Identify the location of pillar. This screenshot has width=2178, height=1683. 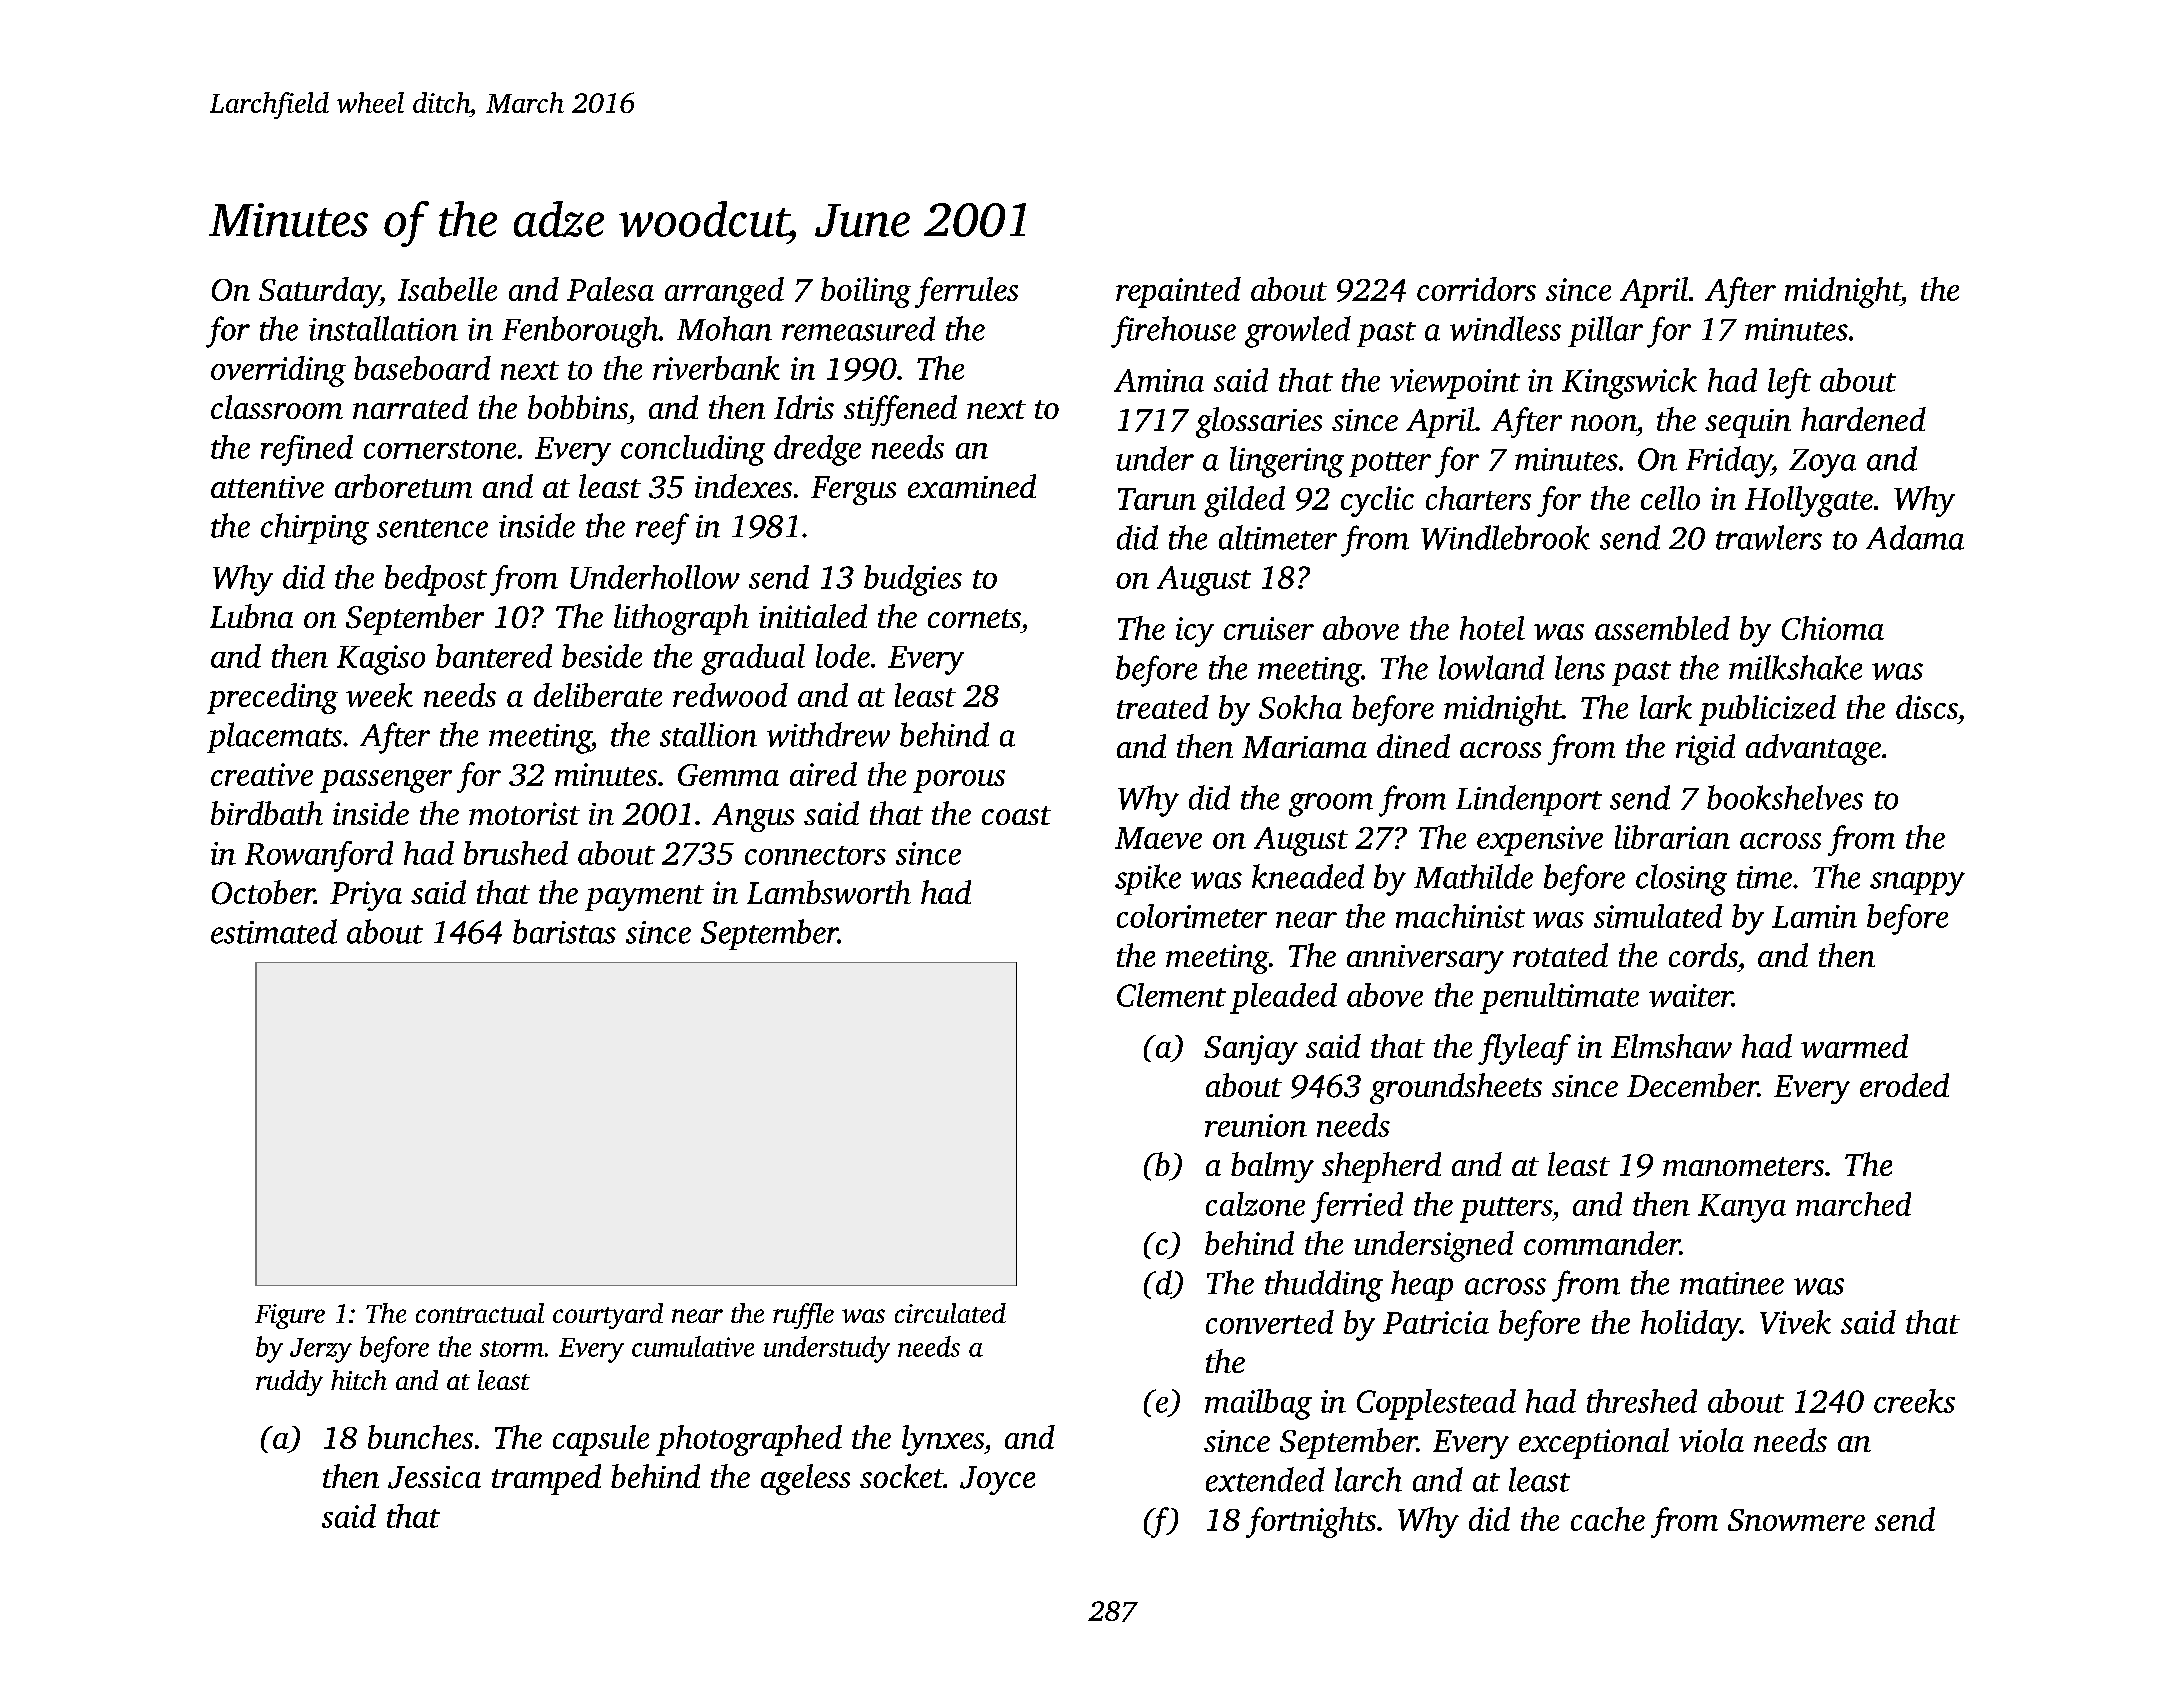
(1605, 331).
